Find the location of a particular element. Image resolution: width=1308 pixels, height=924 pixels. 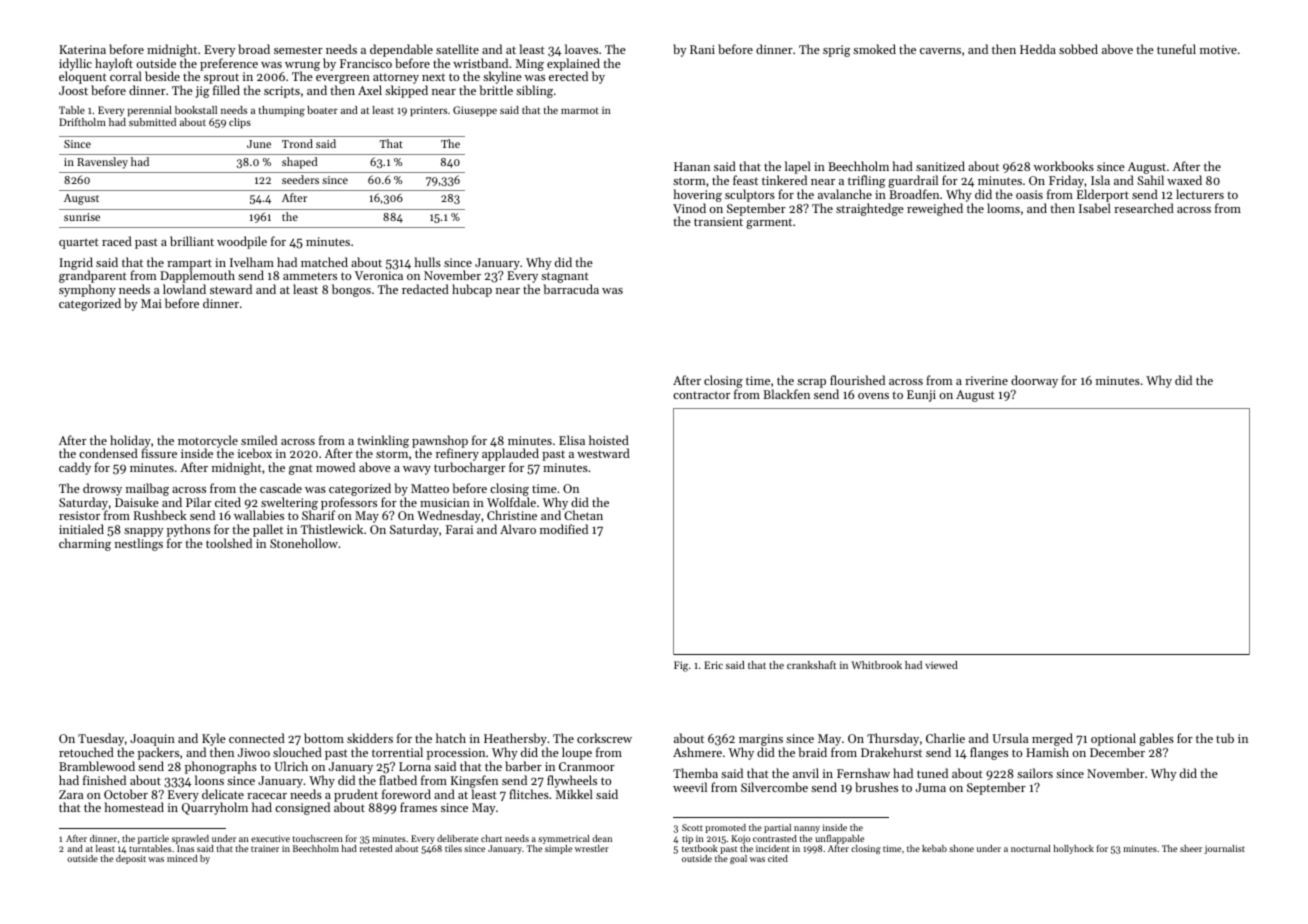

viewed is located at coordinates (941, 665).
